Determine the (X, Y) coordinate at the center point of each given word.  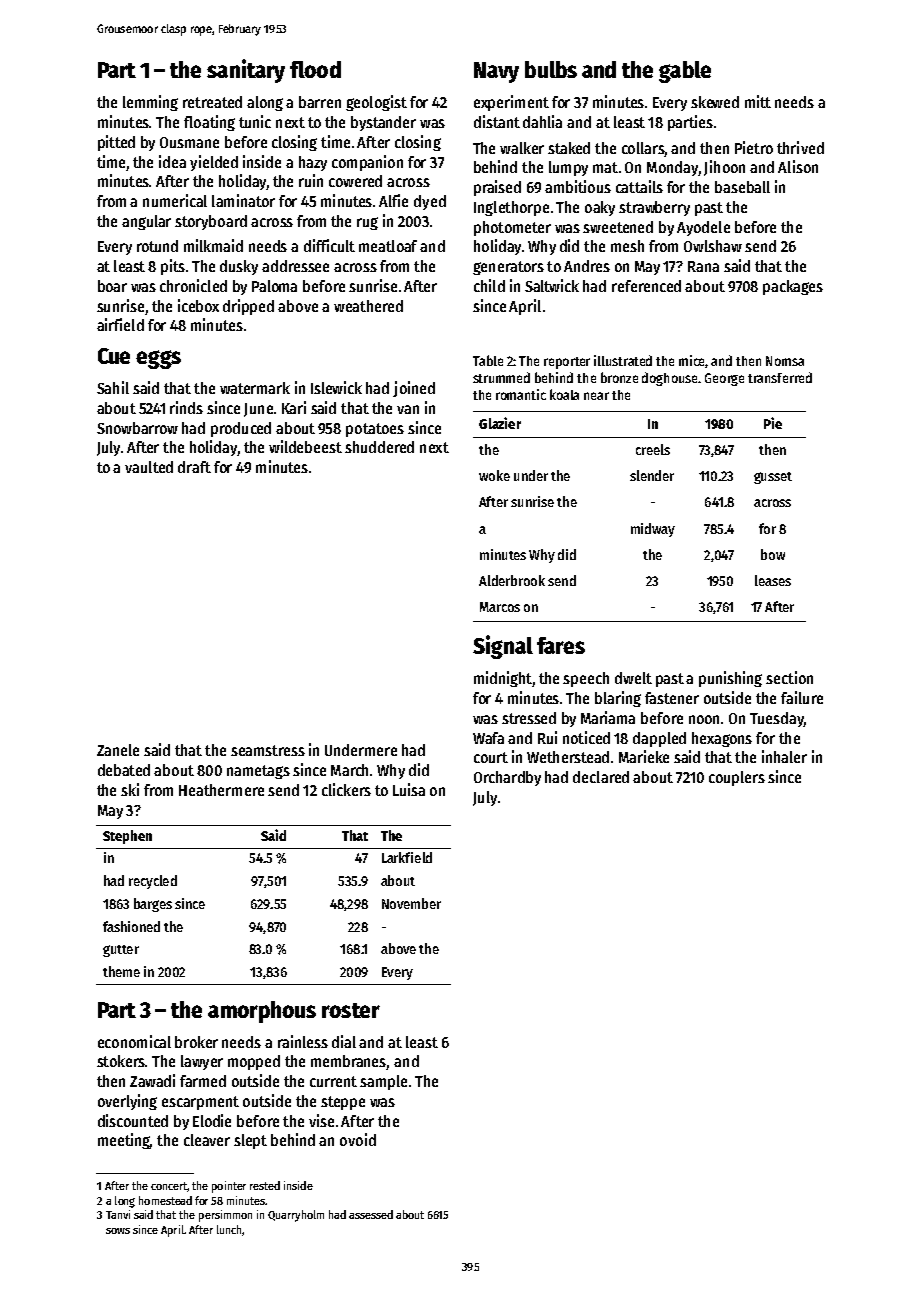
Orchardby (507, 778)
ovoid (358, 1139)
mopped (254, 1062)
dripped (248, 307)
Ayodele (703, 228)
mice (691, 360)
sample (383, 1082)
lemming (150, 103)
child (489, 285)
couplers (737, 778)
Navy (496, 72)
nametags (258, 772)
